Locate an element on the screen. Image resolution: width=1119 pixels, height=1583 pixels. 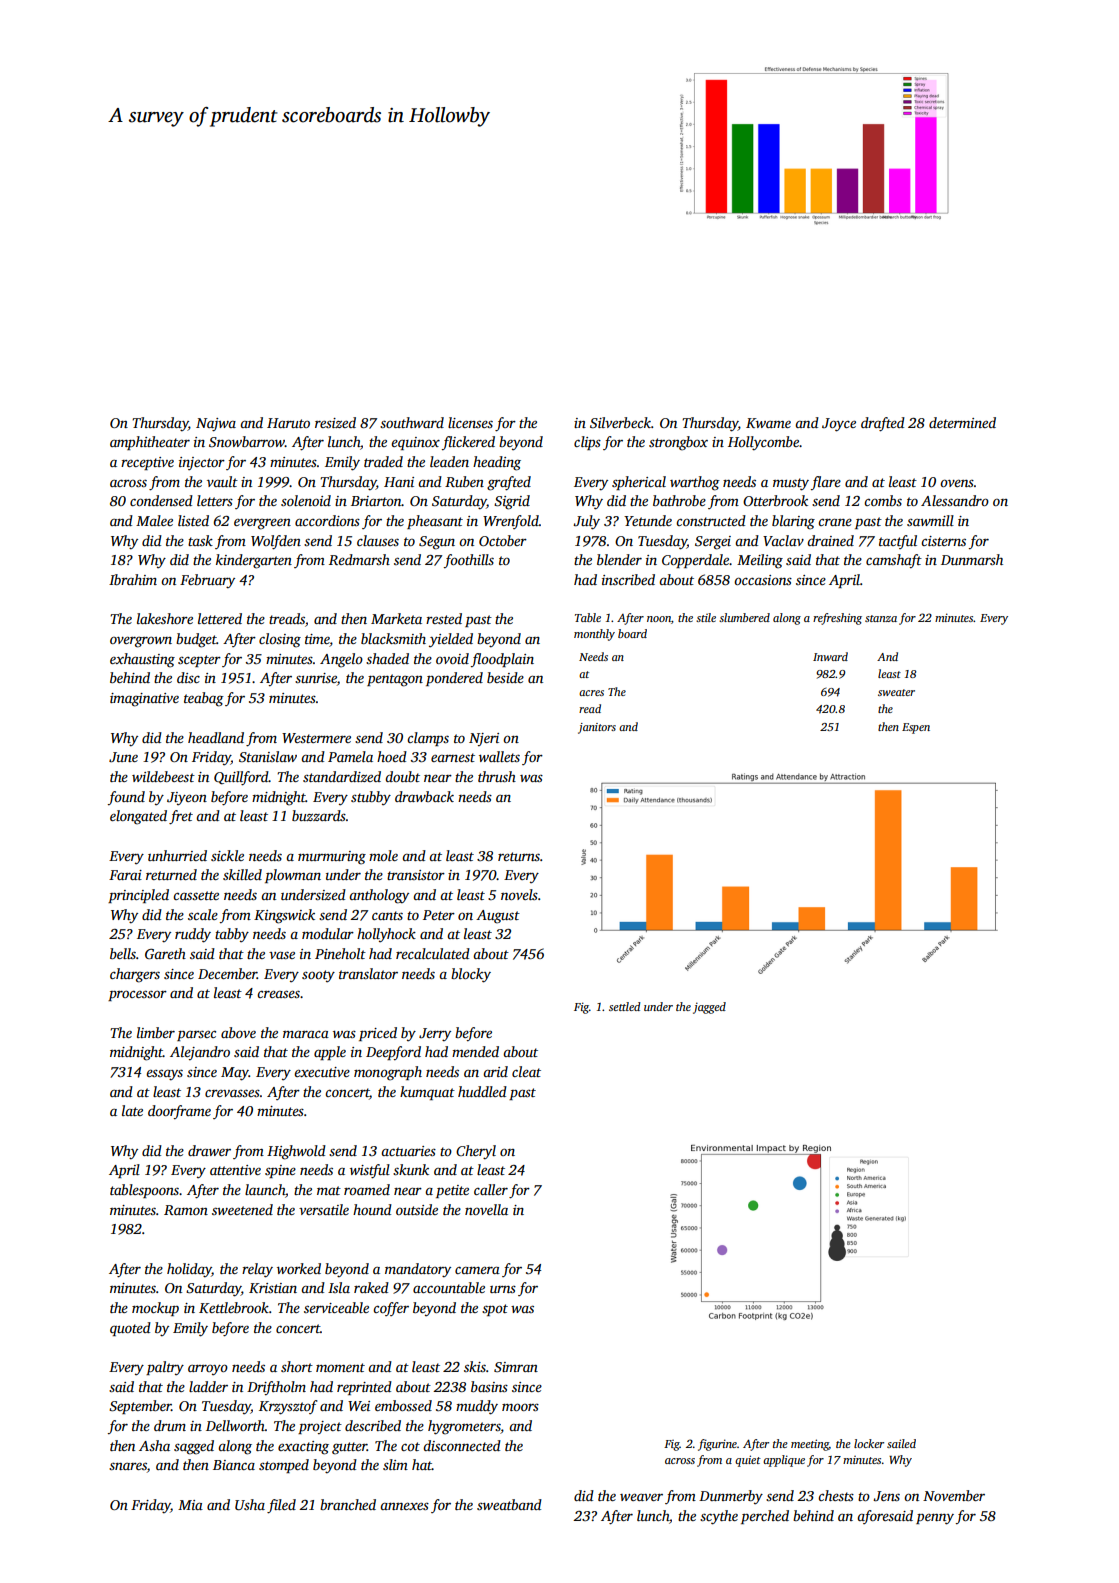
licenses is located at coordinates (470, 422).
